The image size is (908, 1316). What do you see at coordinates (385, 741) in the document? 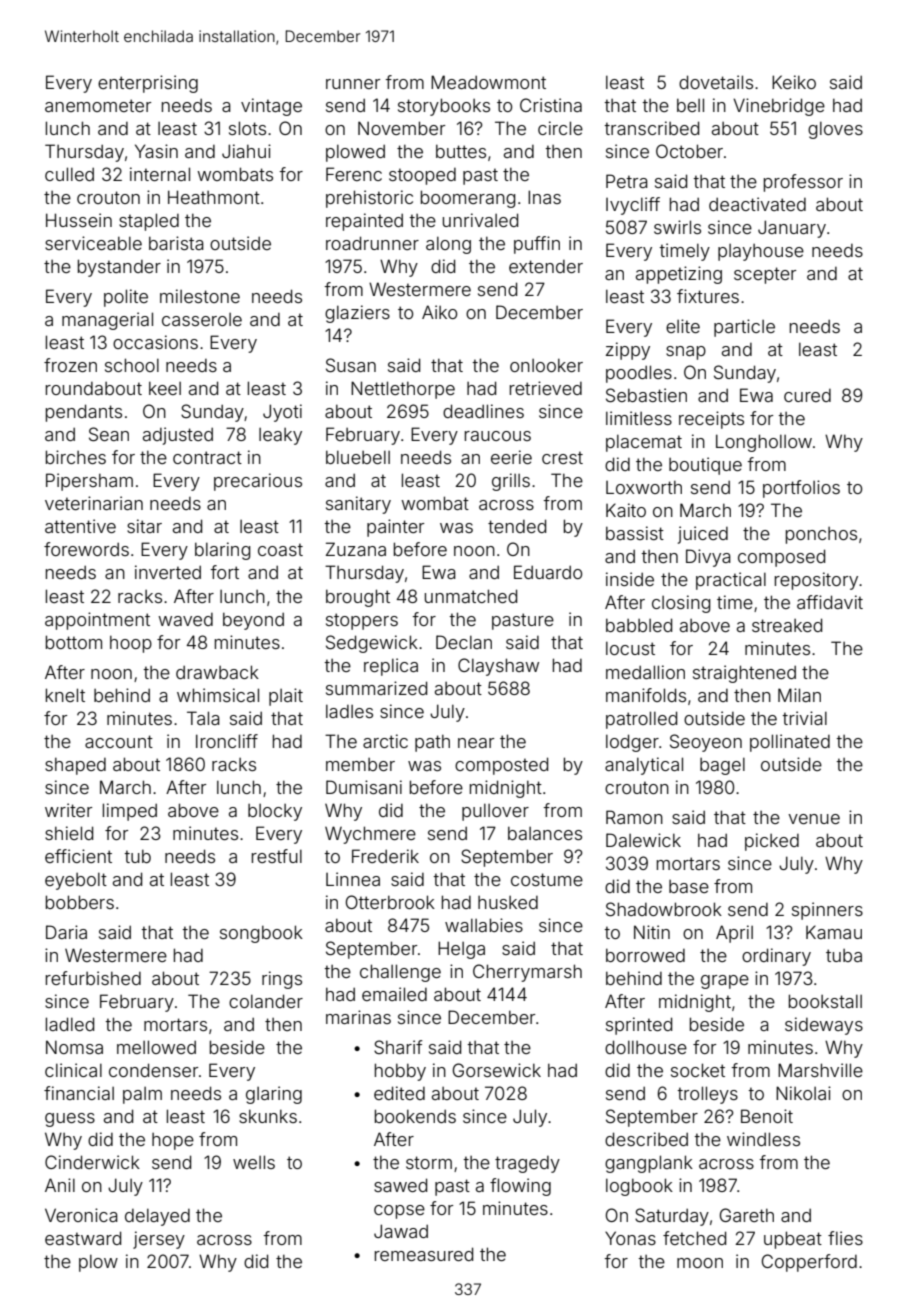
I see `arctic` at bounding box center [385, 741].
